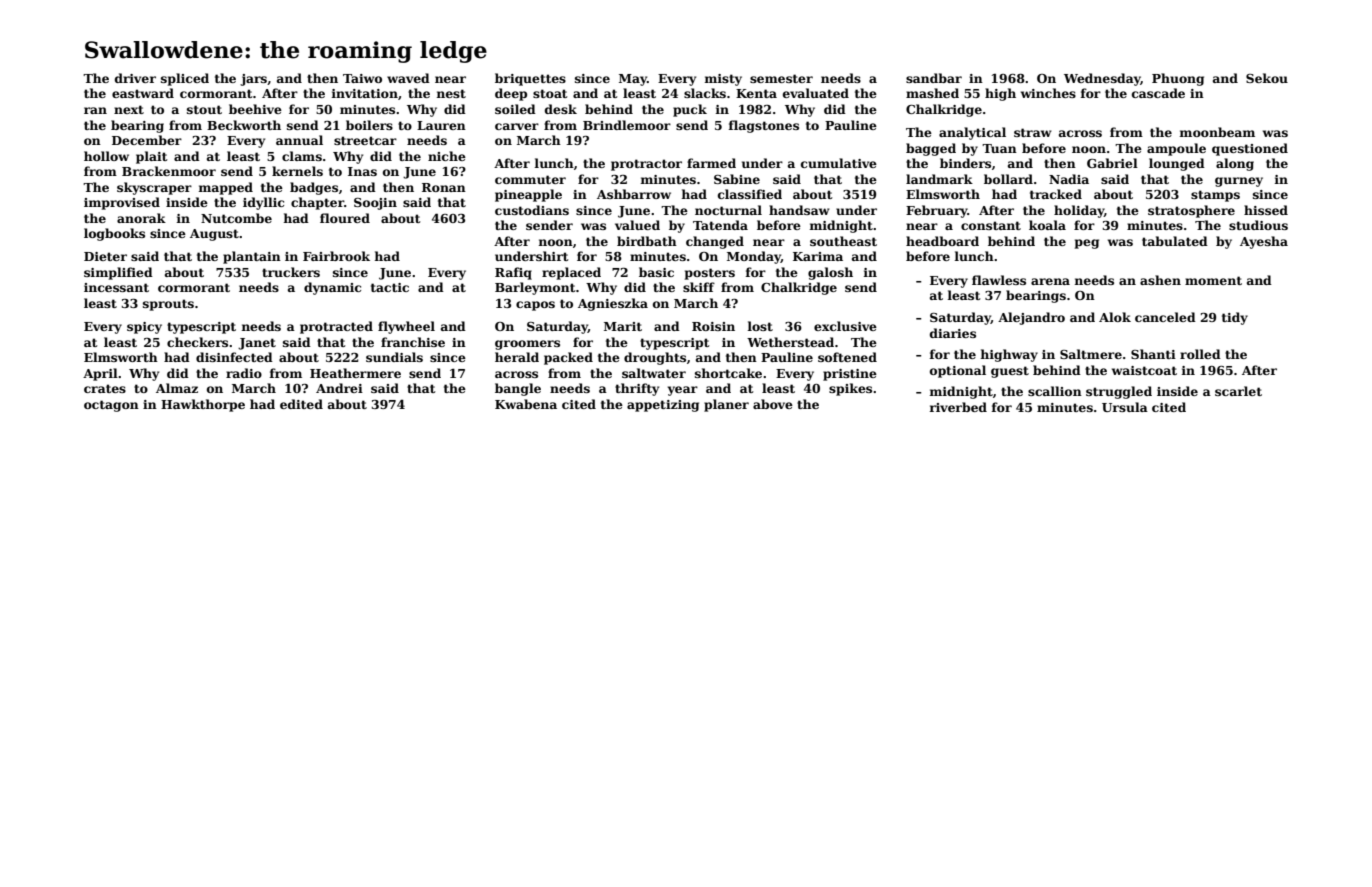 The image size is (1372, 887). What do you see at coordinates (135, 78) in the screenshot?
I see `driver` at bounding box center [135, 78].
